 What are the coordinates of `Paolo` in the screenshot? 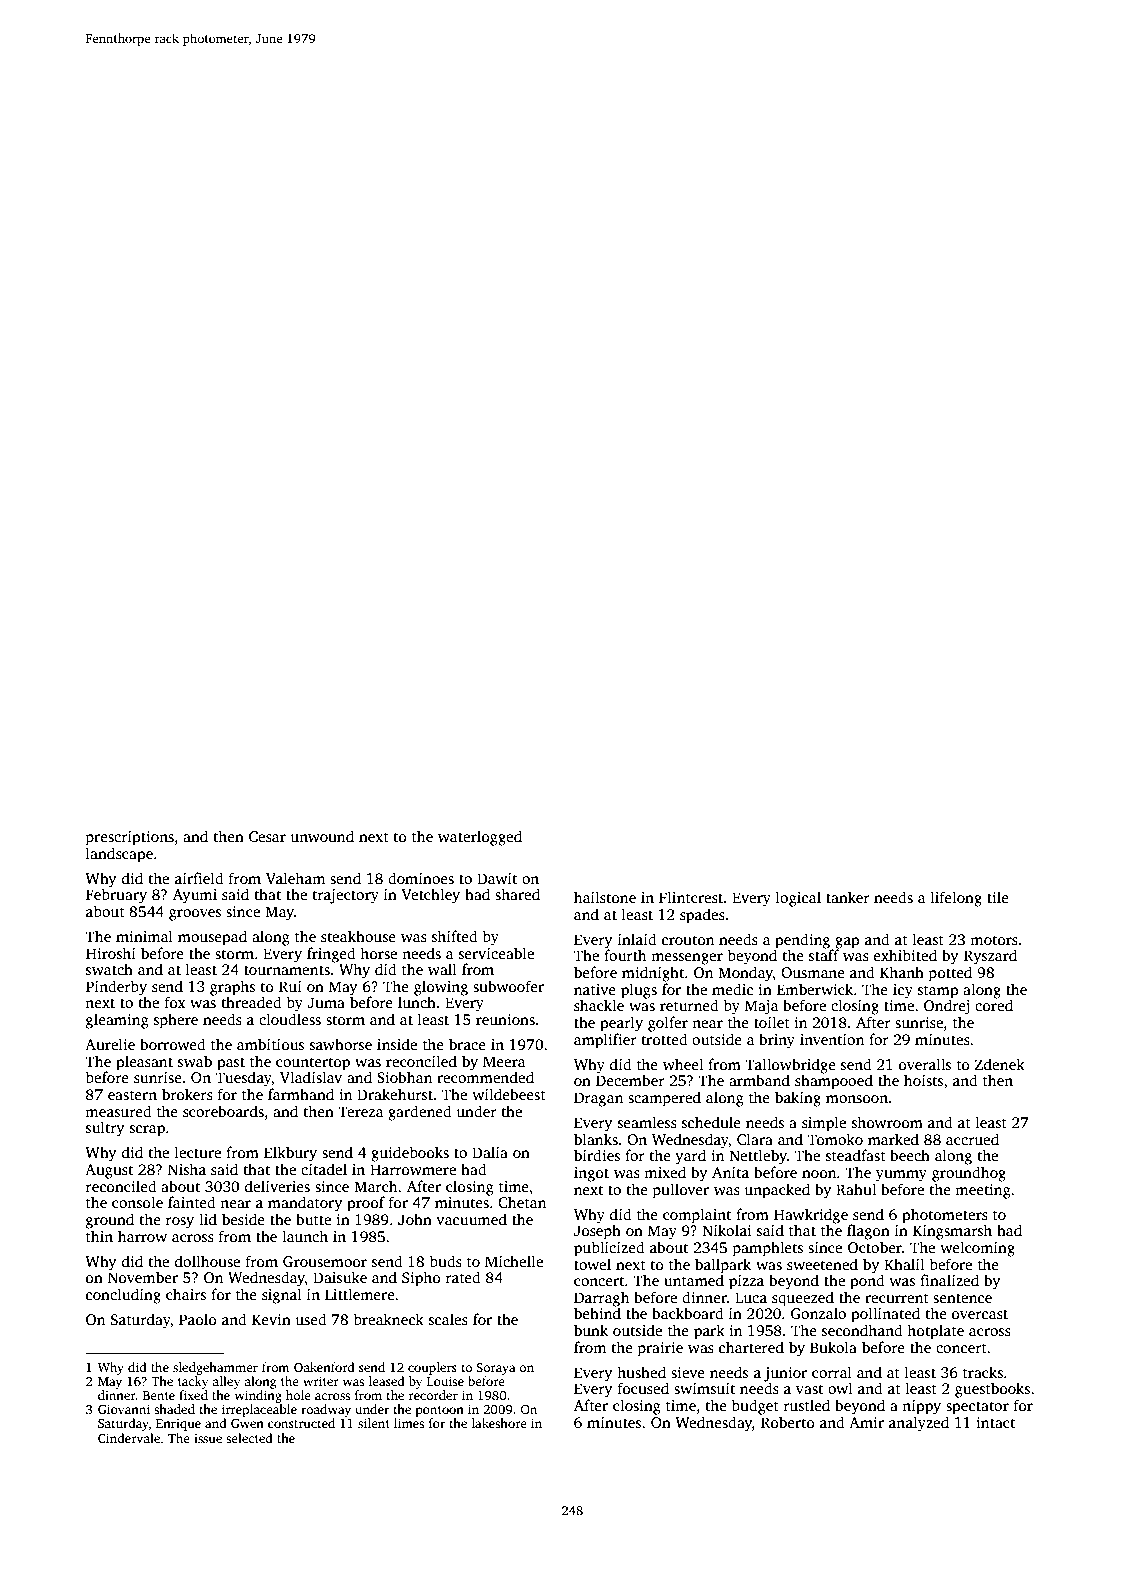 It's located at (198, 1319).
